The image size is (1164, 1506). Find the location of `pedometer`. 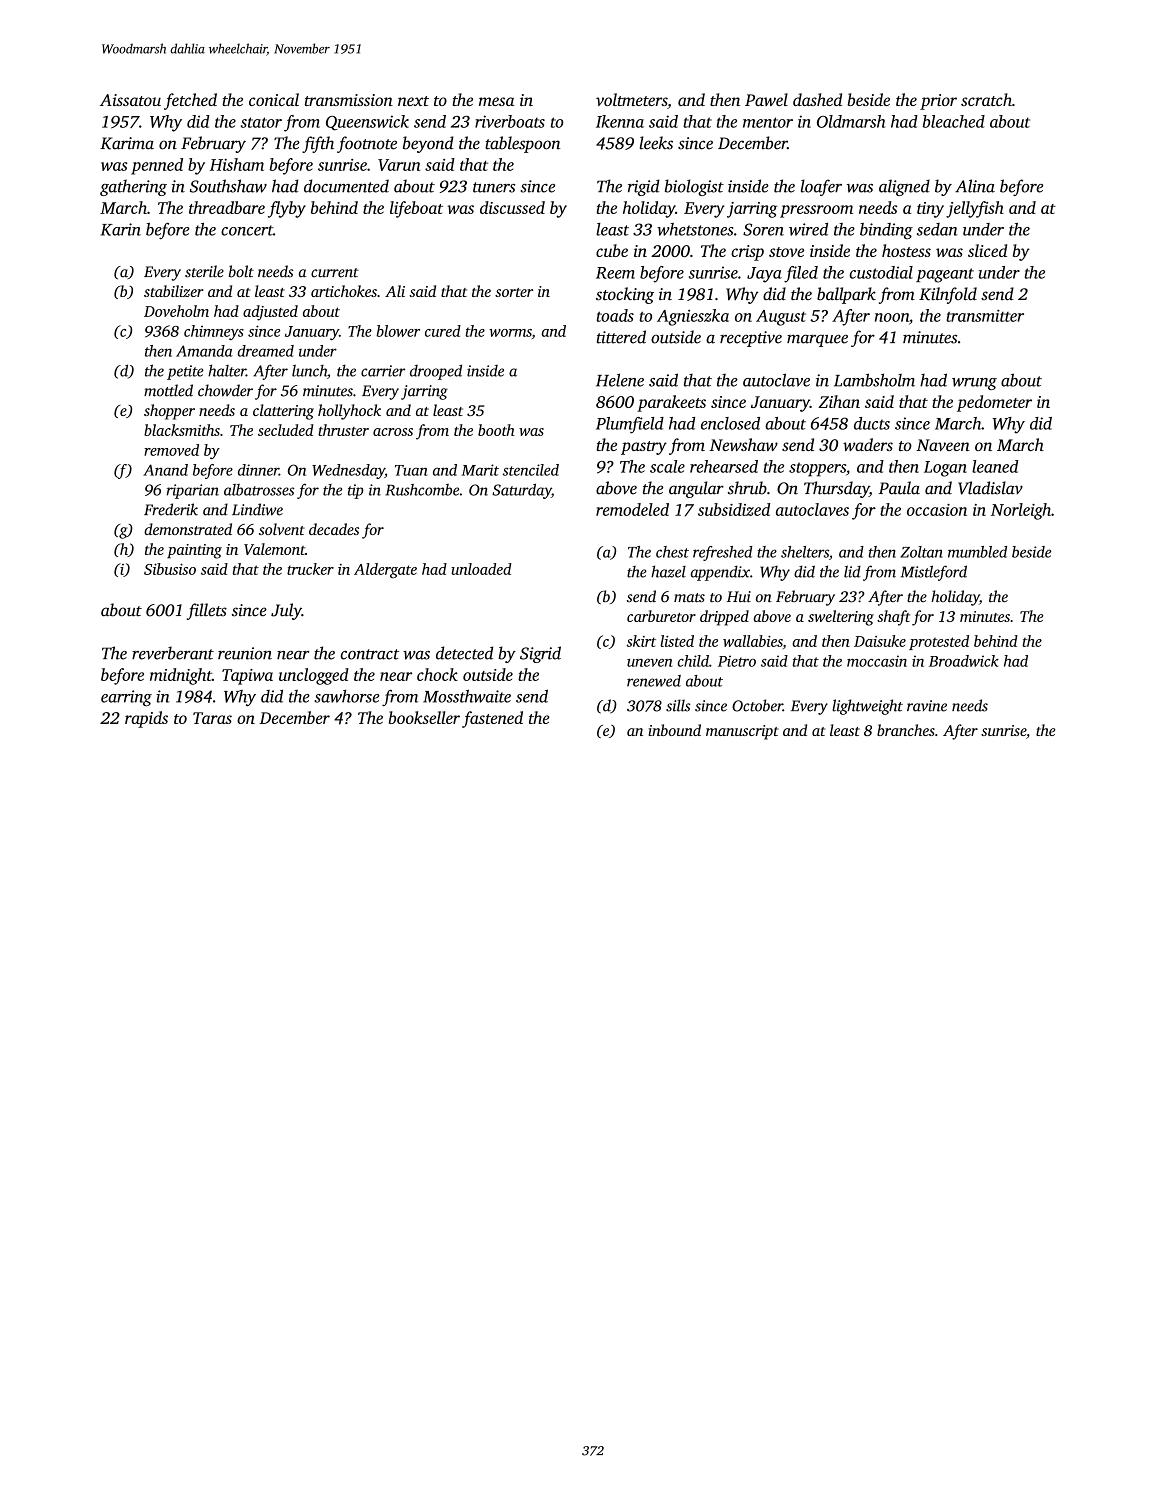

pedometer is located at coordinates (994, 403).
